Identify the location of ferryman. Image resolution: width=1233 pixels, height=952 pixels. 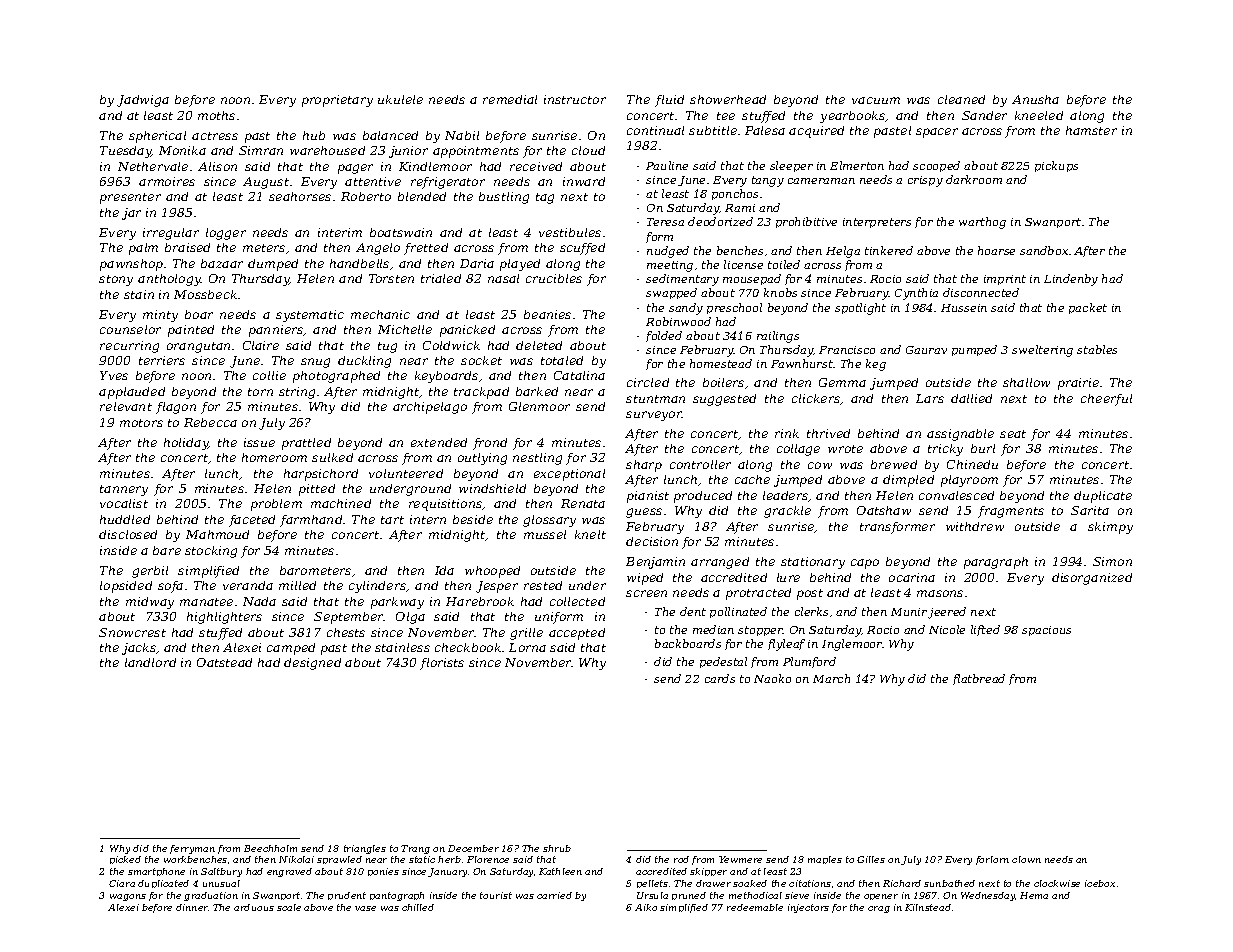
(192, 849).
